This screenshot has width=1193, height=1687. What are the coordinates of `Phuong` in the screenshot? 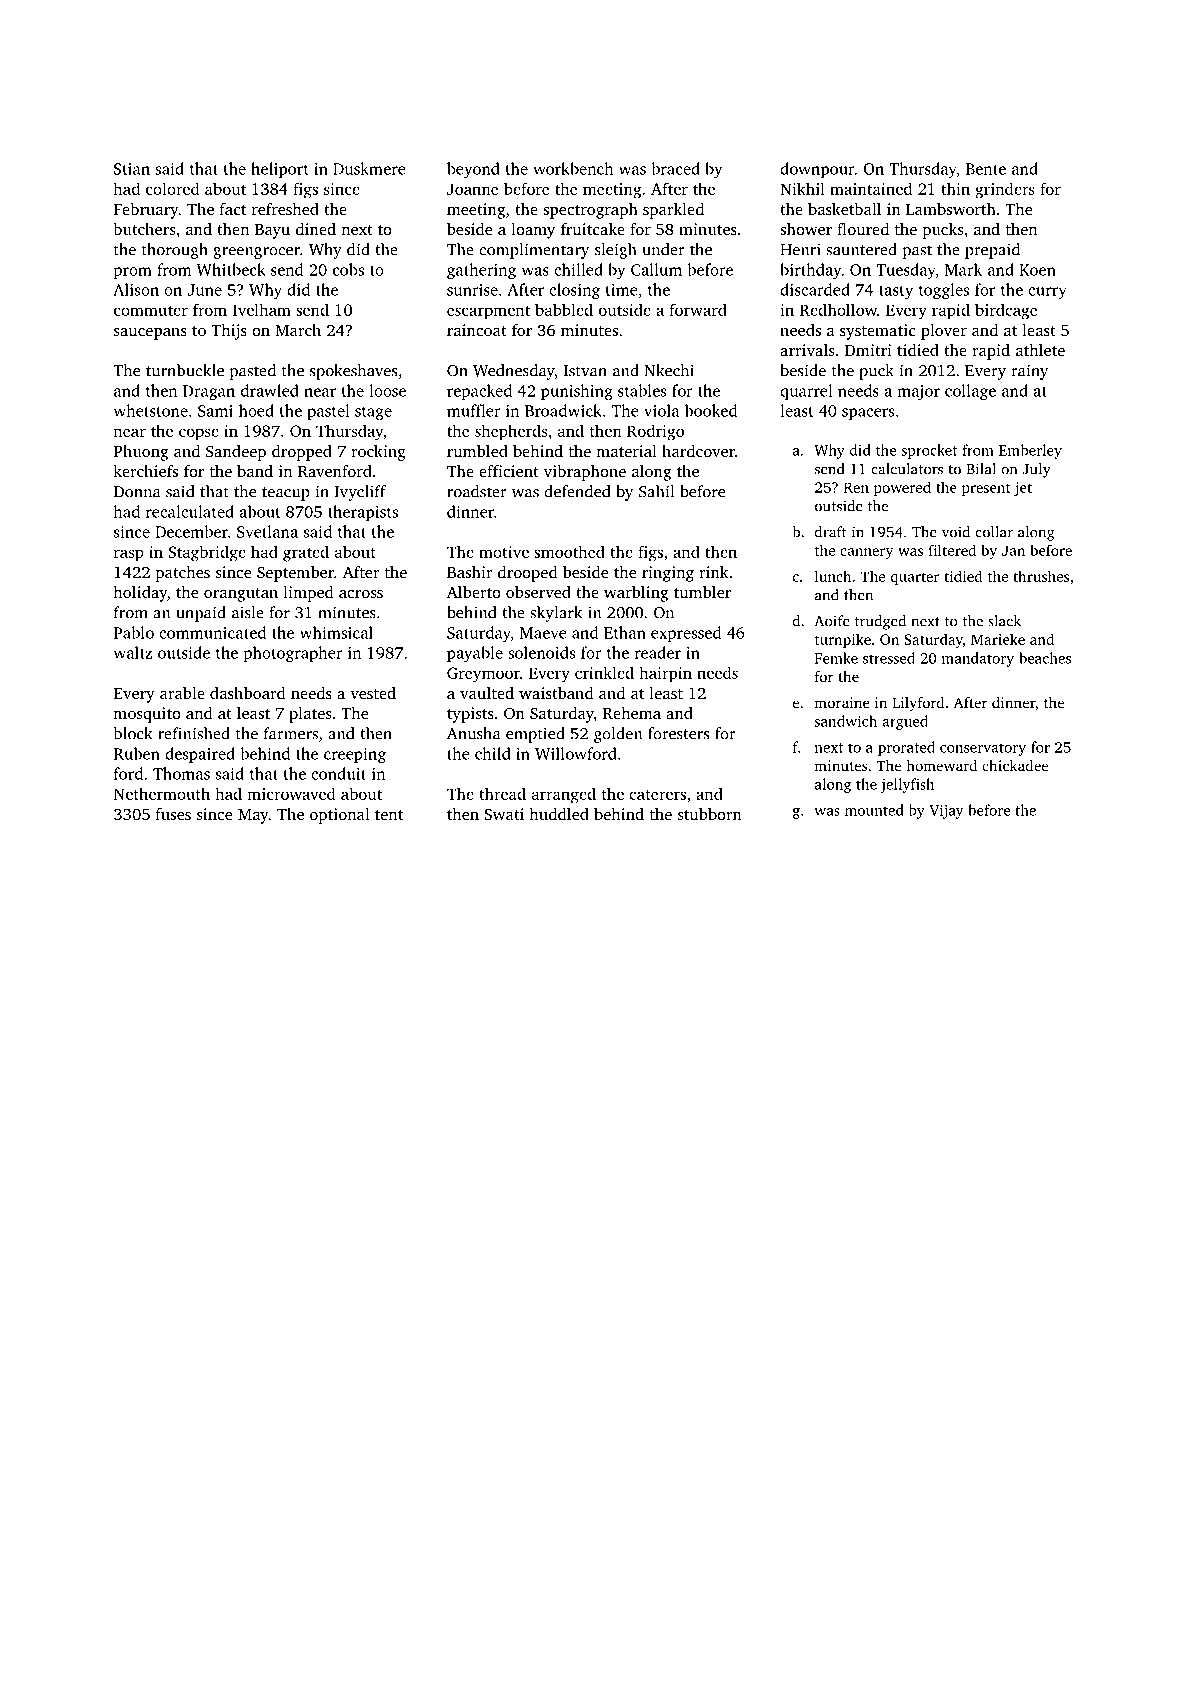 It's located at (141, 453).
